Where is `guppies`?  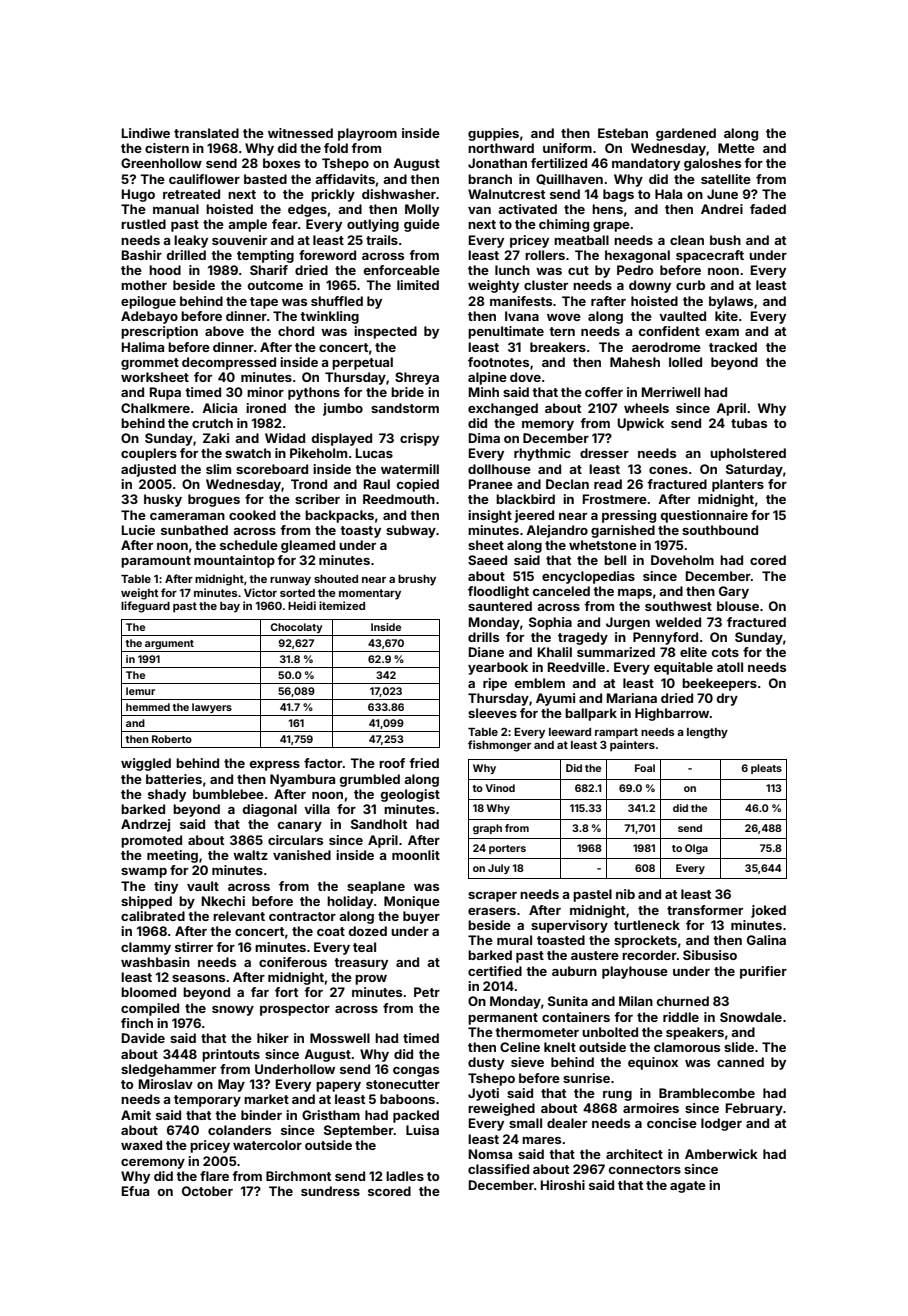 guppies is located at coordinates (493, 134).
